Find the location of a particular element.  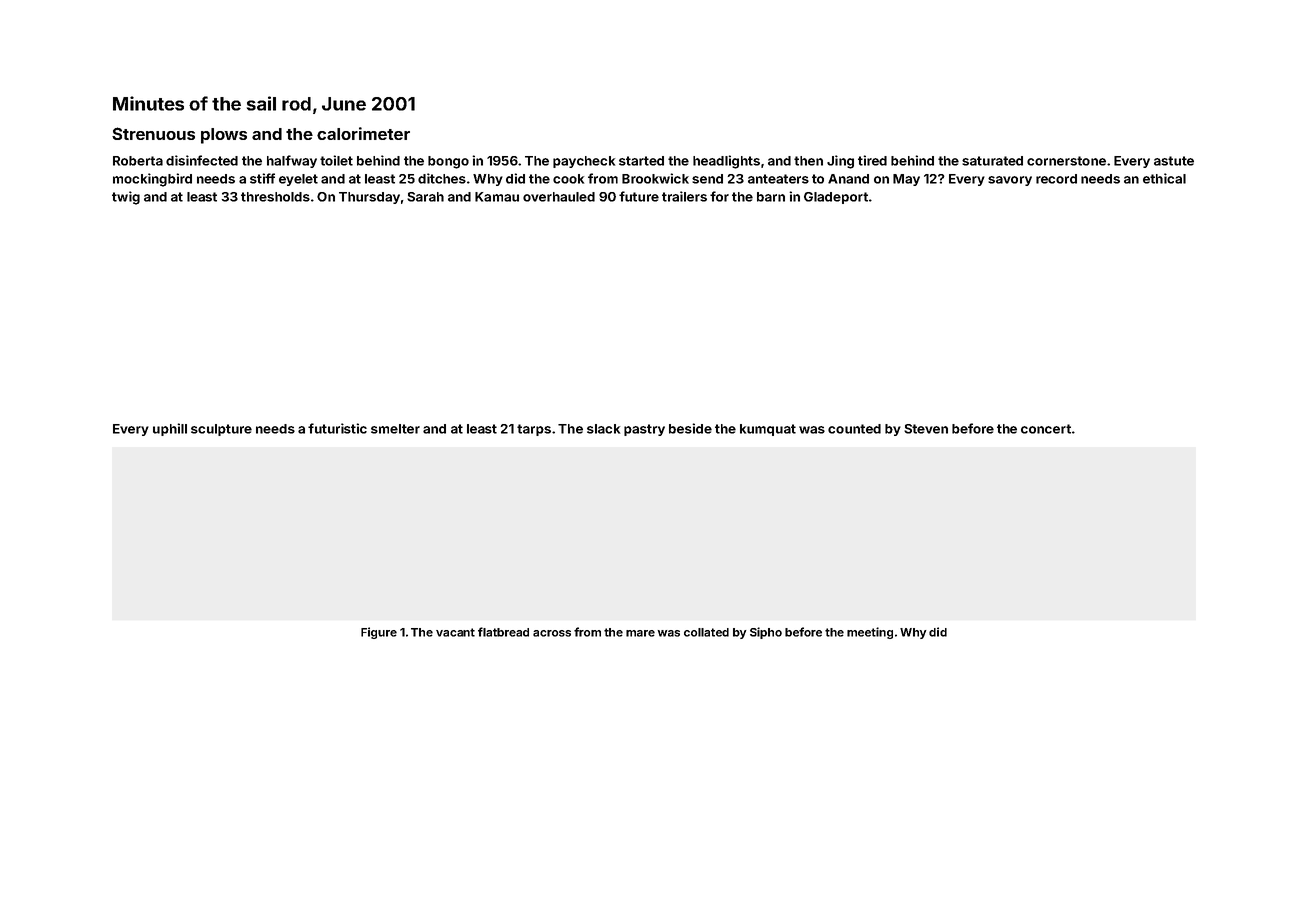

disinfected is located at coordinates (202, 160).
